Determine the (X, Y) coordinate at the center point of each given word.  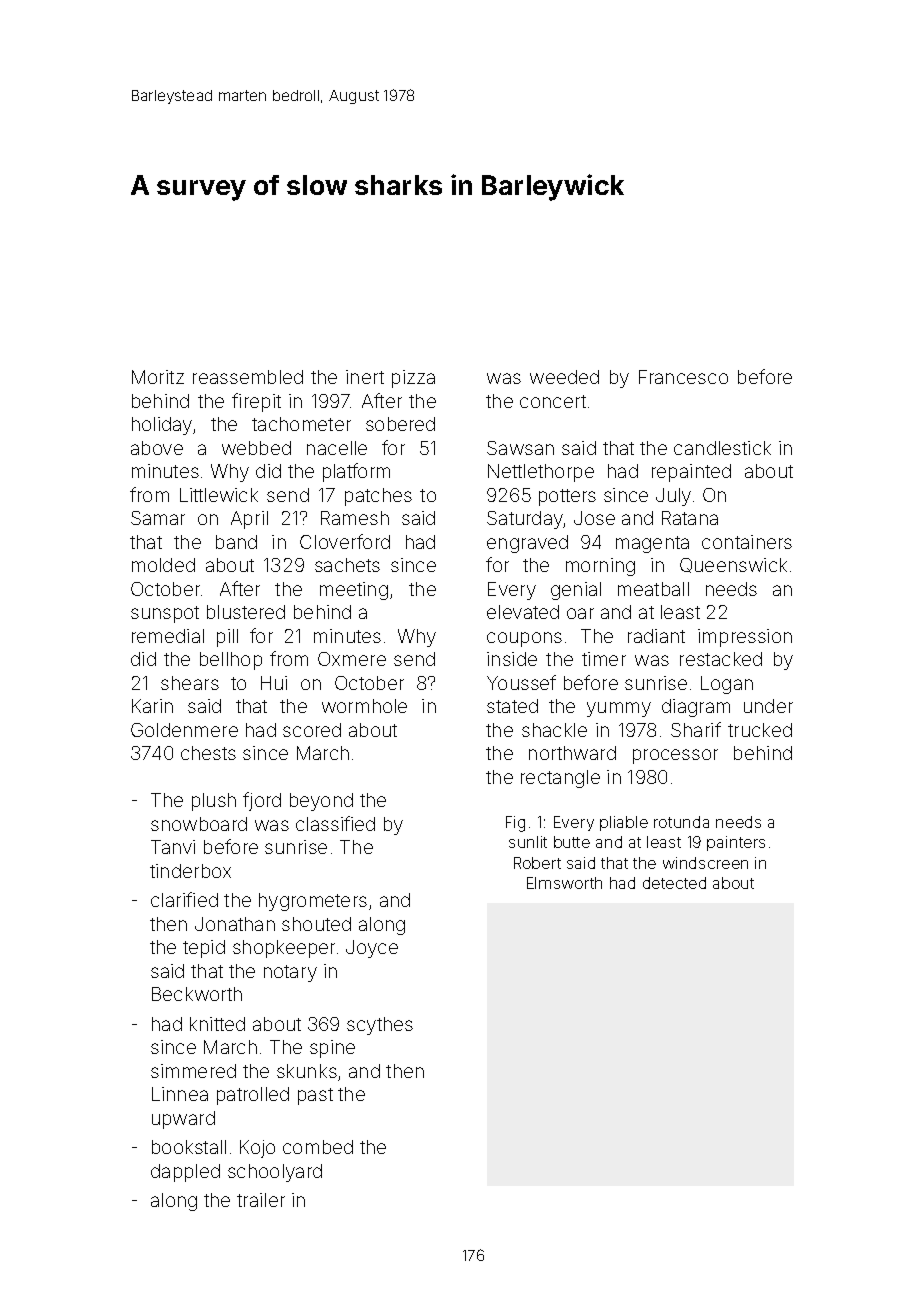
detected (674, 883)
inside (512, 659)
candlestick (722, 448)
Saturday (525, 520)
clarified (184, 899)
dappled (185, 1173)
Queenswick (733, 565)
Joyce (372, 949)
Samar (158, 518)
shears (190, 683)
